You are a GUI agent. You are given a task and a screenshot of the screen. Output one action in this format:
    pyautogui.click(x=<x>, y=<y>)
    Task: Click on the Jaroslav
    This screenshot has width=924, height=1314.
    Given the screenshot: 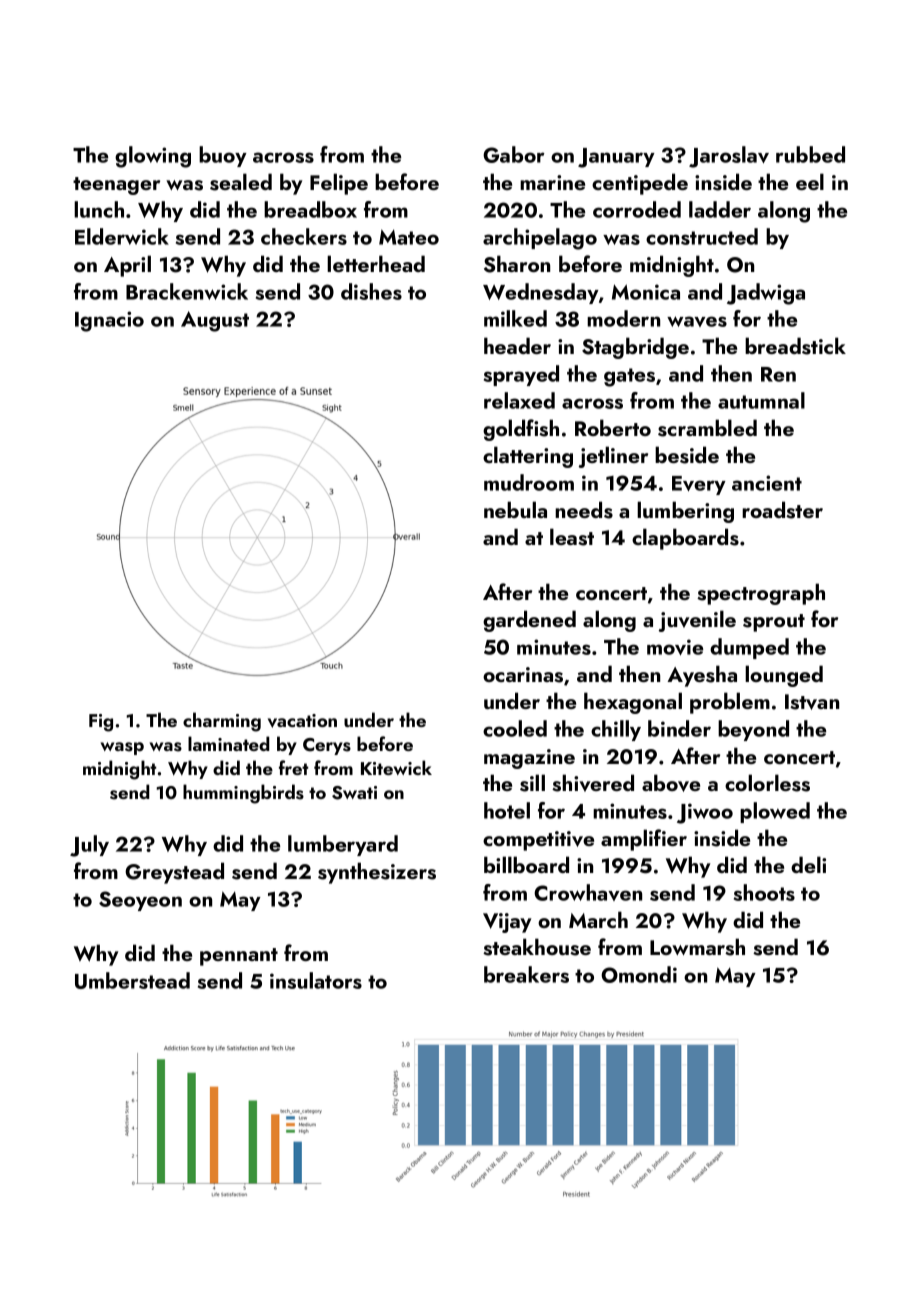 What is the action you would take?
    pyautogui.click(x=729, y=157)
